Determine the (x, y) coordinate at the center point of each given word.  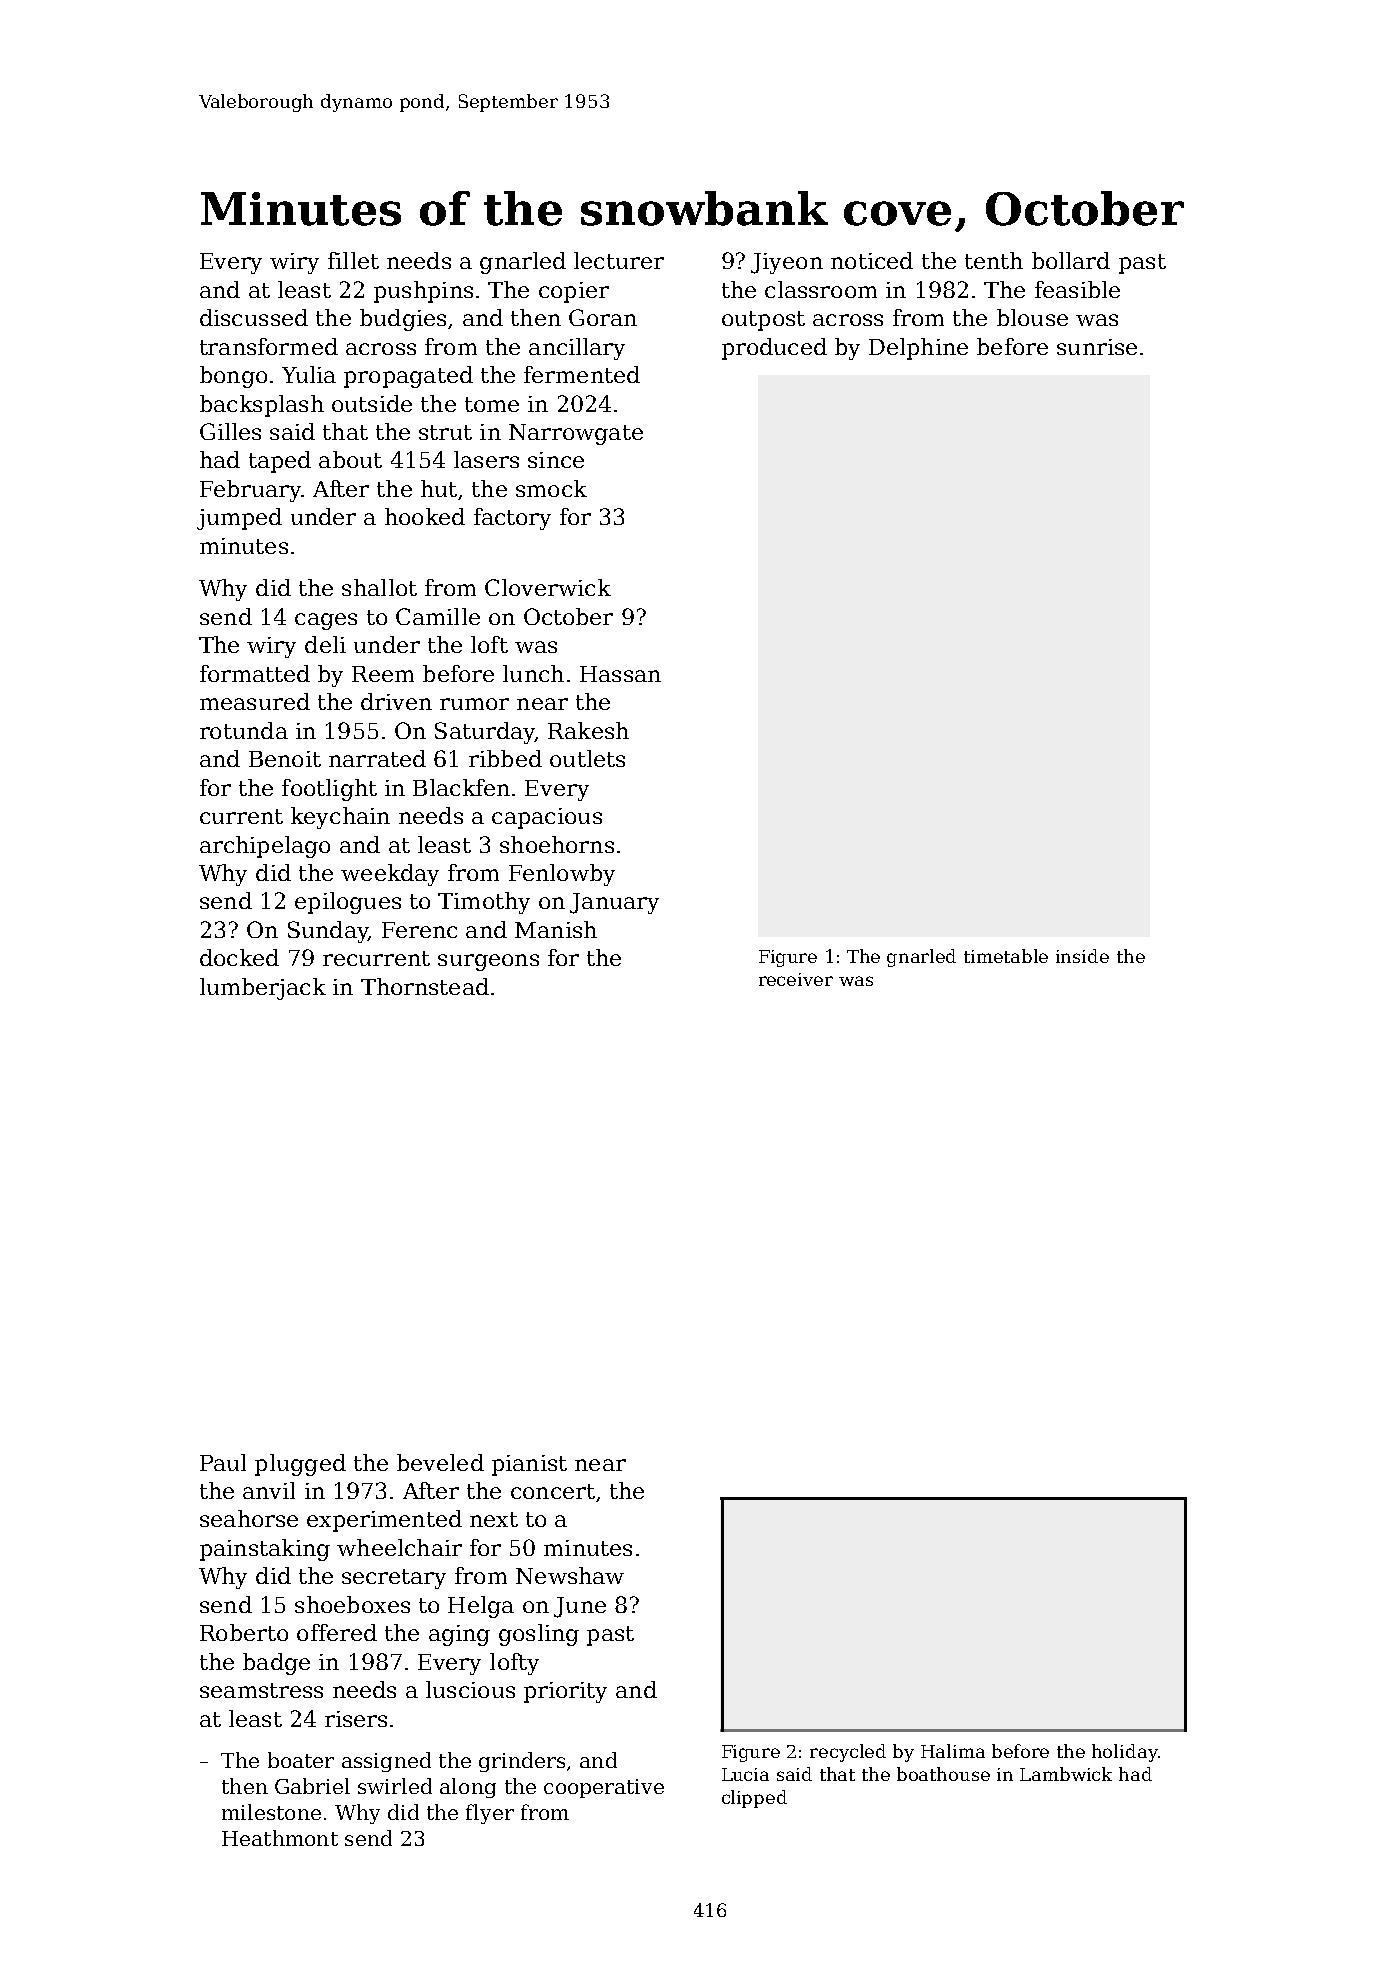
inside (1082, 956)
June (580, 1607)
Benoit (285, 759)
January (614, 903)
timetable (1006, 956)
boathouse (943, 1774)
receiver (796, 979)
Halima (953, 1751)
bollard (1071, 260)
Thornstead (425, 986)
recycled (848, 1753)
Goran (603, 317)
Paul (223, 1462)
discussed (254, 317)
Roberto (244, 1632)
